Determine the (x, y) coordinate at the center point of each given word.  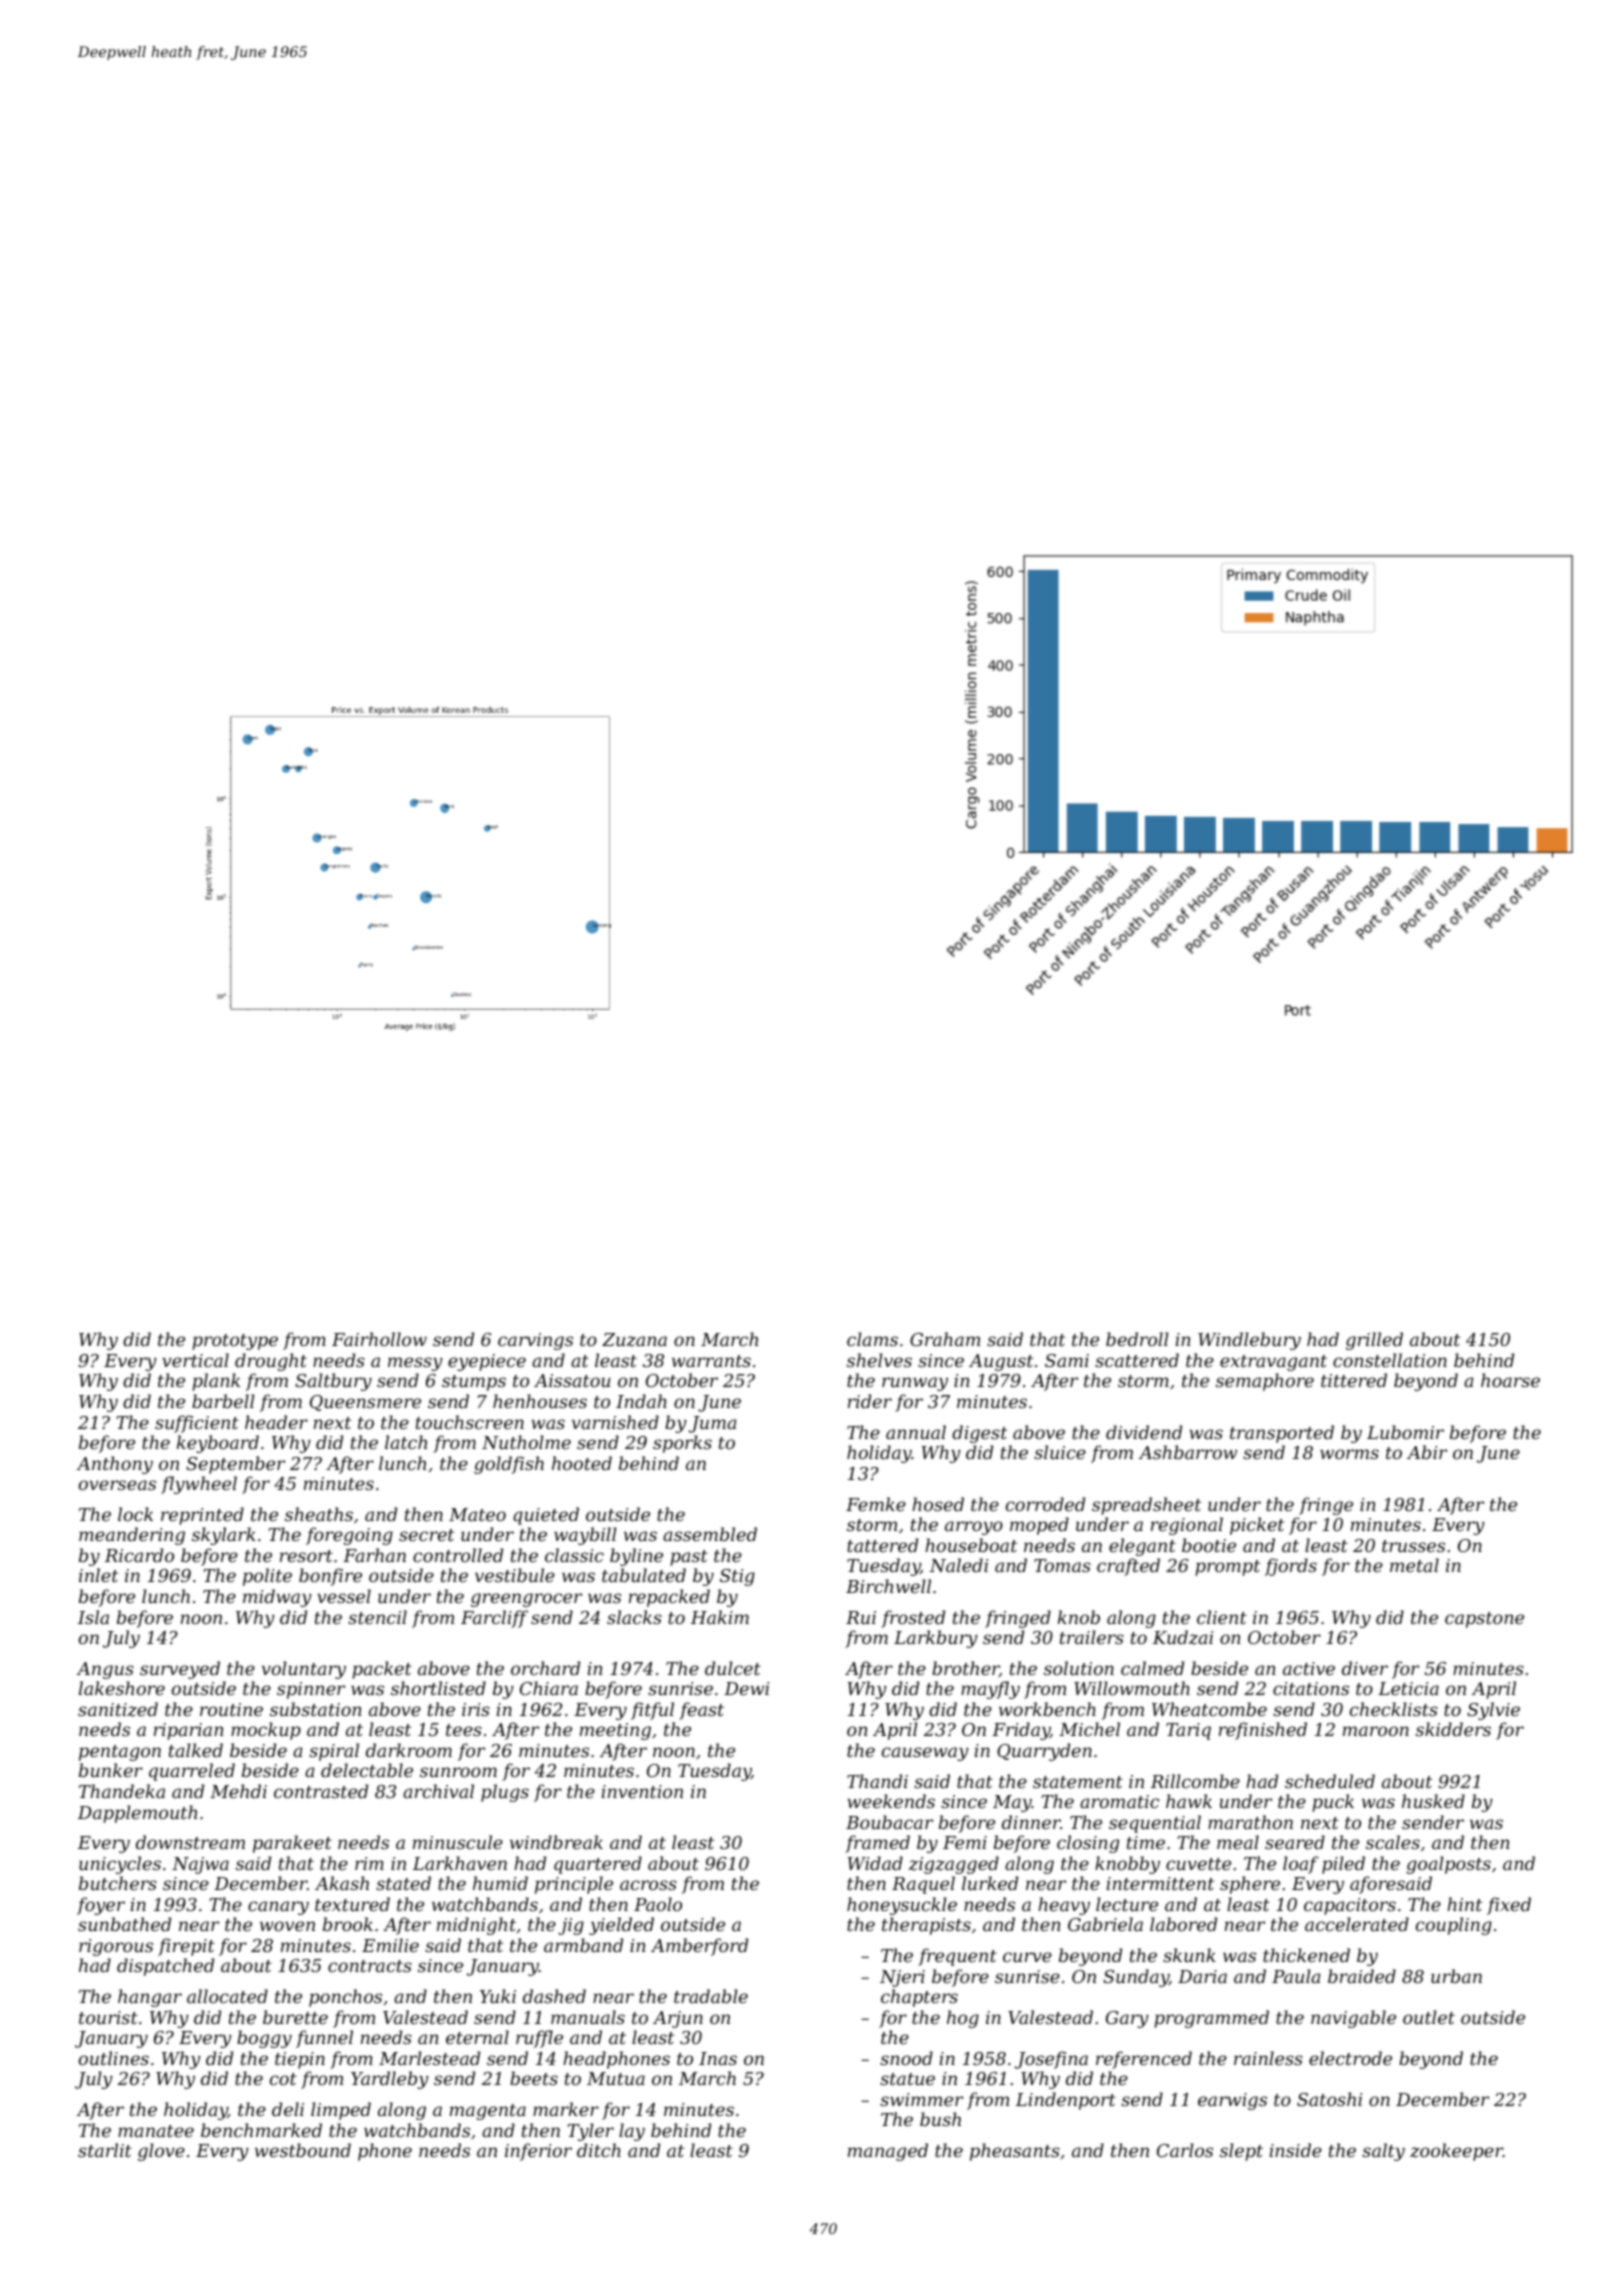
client (1222, 1617)
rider (870, 1401)
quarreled (192, 1772)
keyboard (218, 1444)
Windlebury (1249, 1341)
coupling (1454, 1926)
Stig (737, 1577)
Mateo (477, 1514)
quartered (598, 1865)
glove (161, 2152)
